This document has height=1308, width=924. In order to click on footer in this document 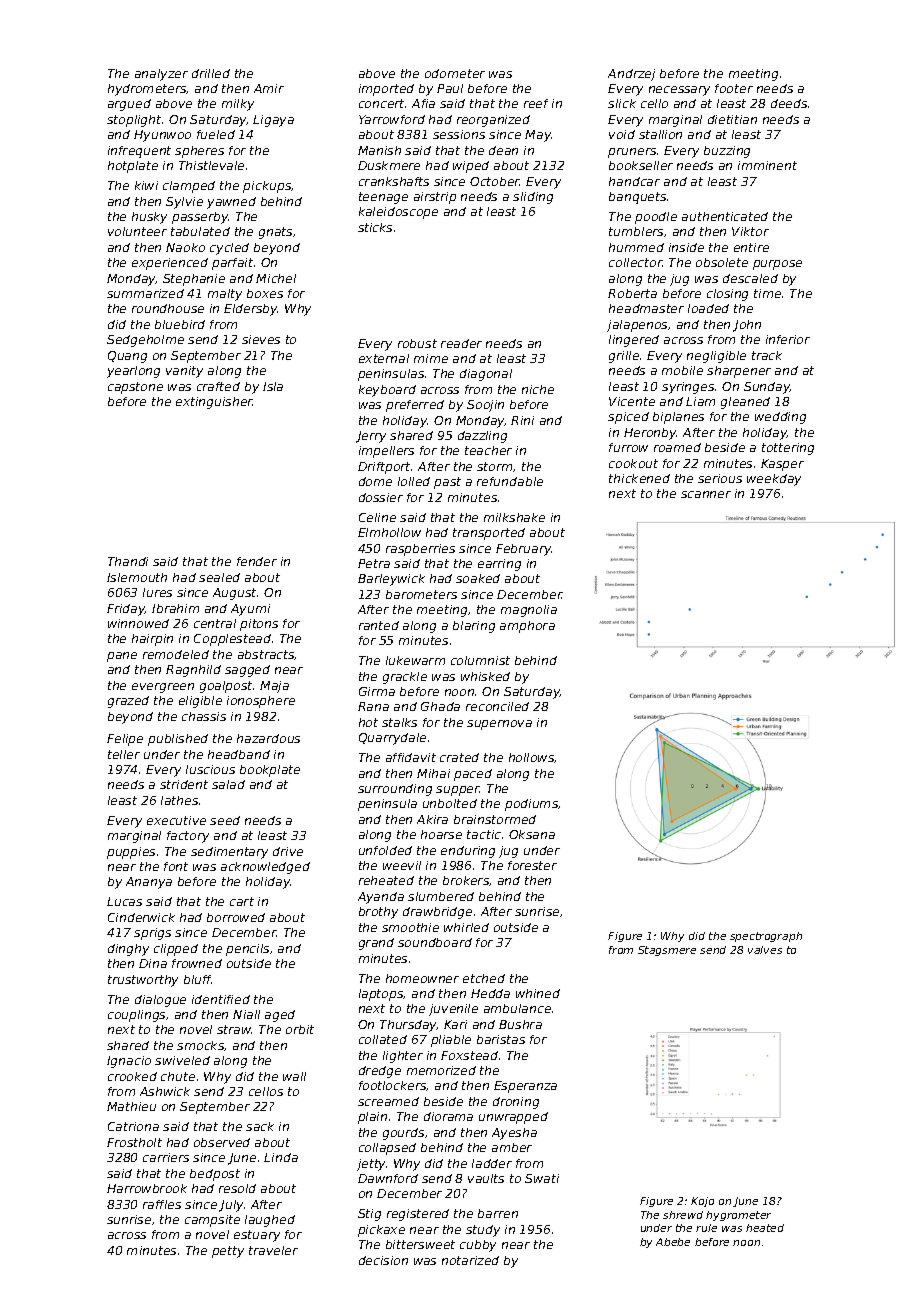, I will do `click(734, 88)`.
